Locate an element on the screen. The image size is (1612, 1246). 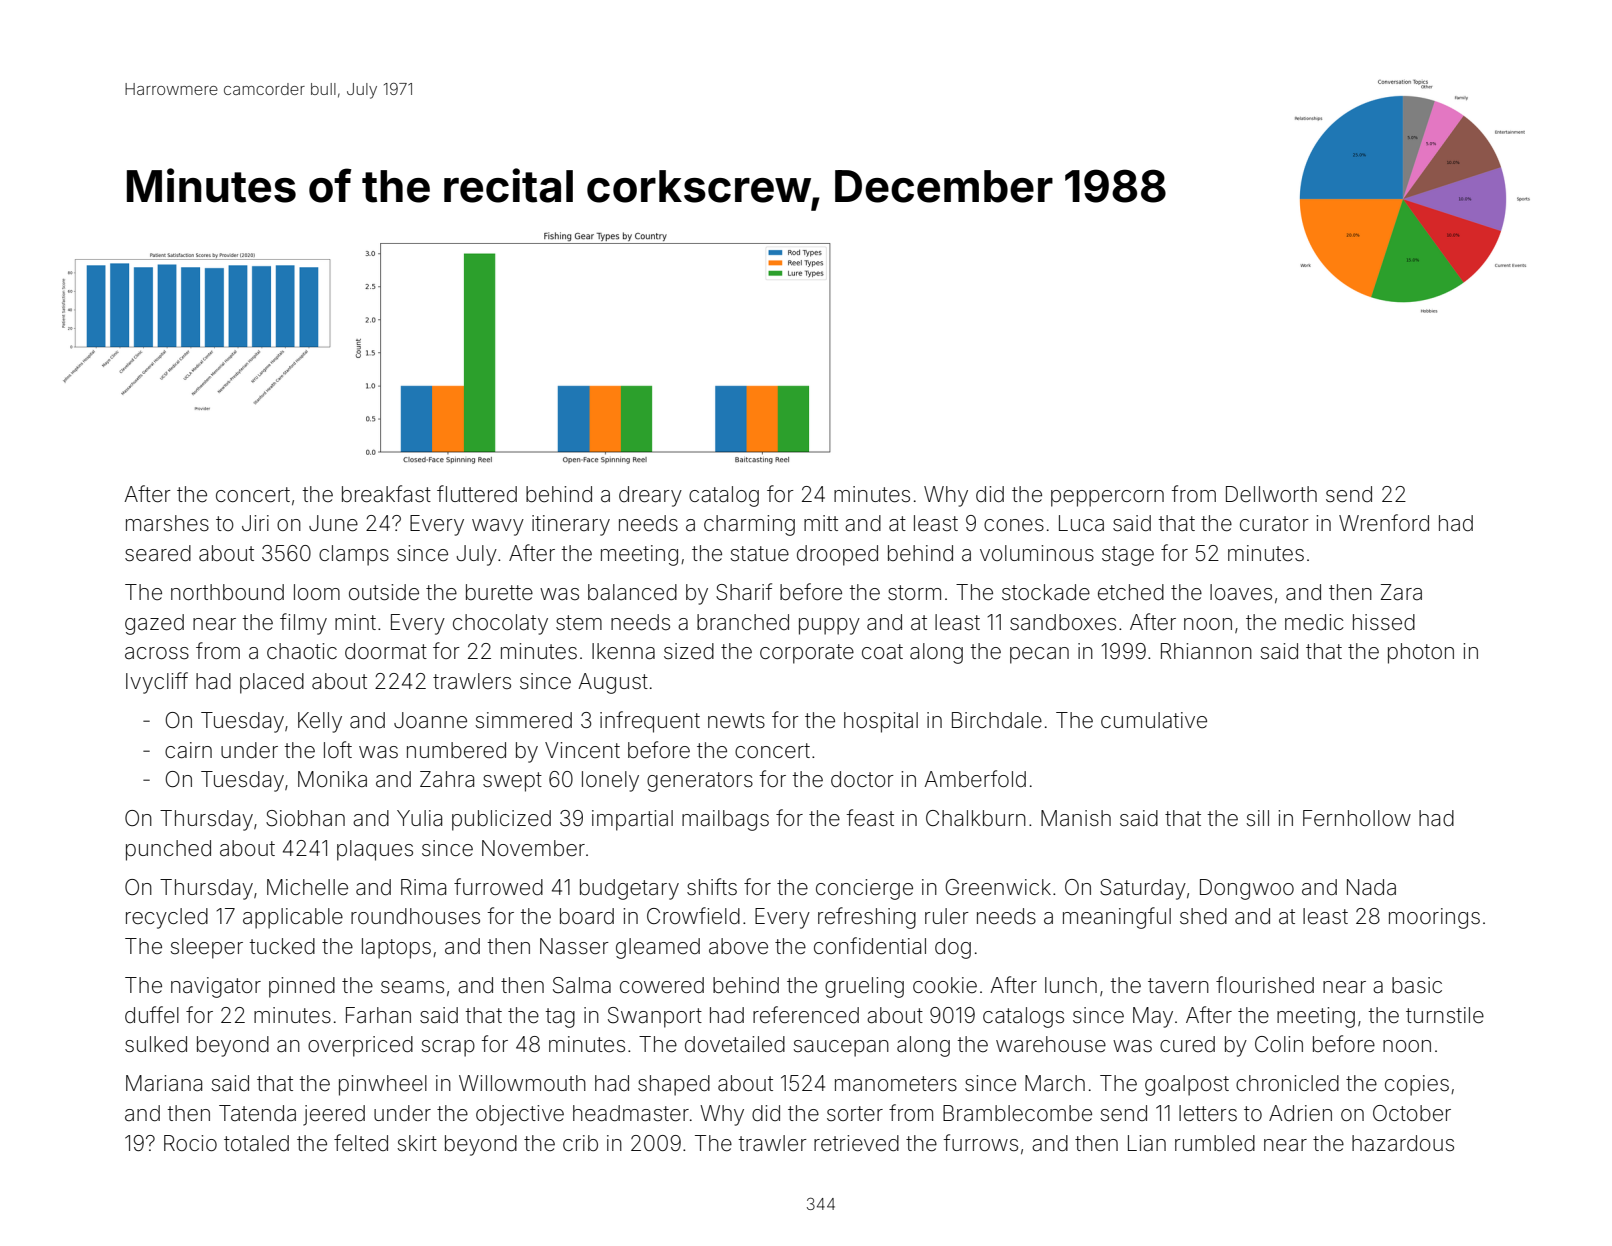
overpriced is located at coordinates (360, 1046).
